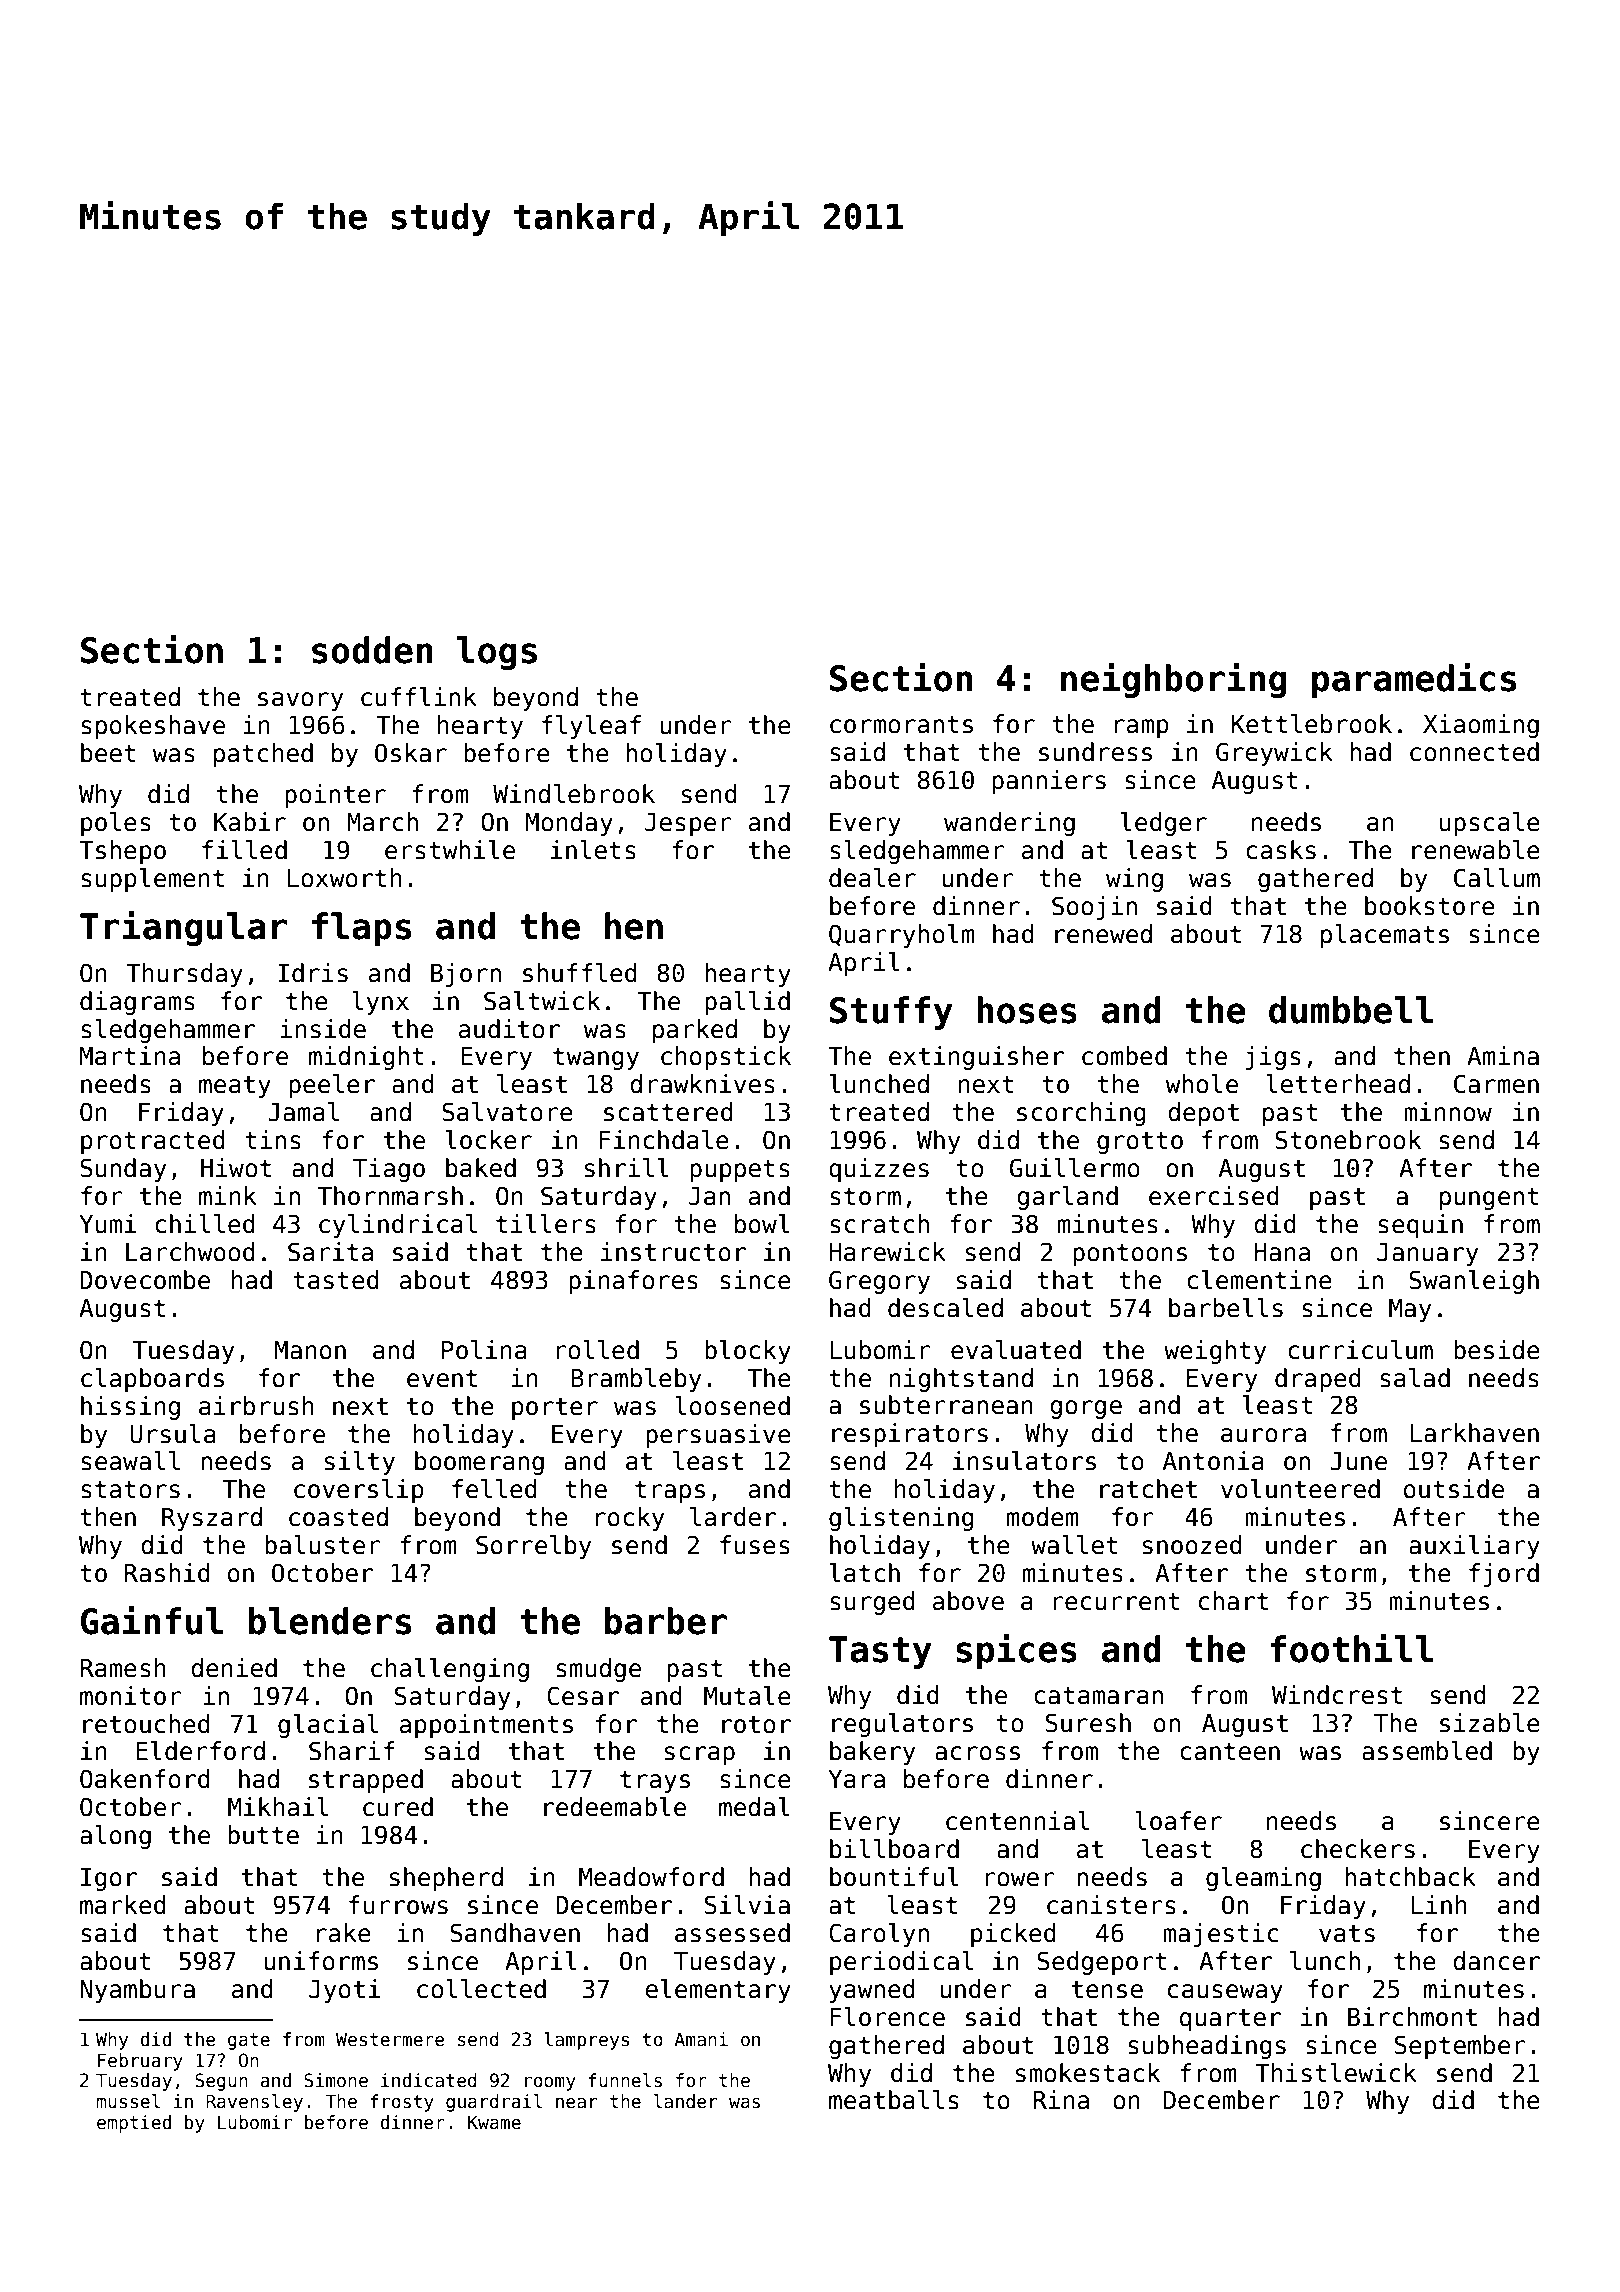 The image size is (1620, 2292). What do you see at coordinates (372, 650) in the screenshot?
I see `sodden` at bounding box center [372, 650].
